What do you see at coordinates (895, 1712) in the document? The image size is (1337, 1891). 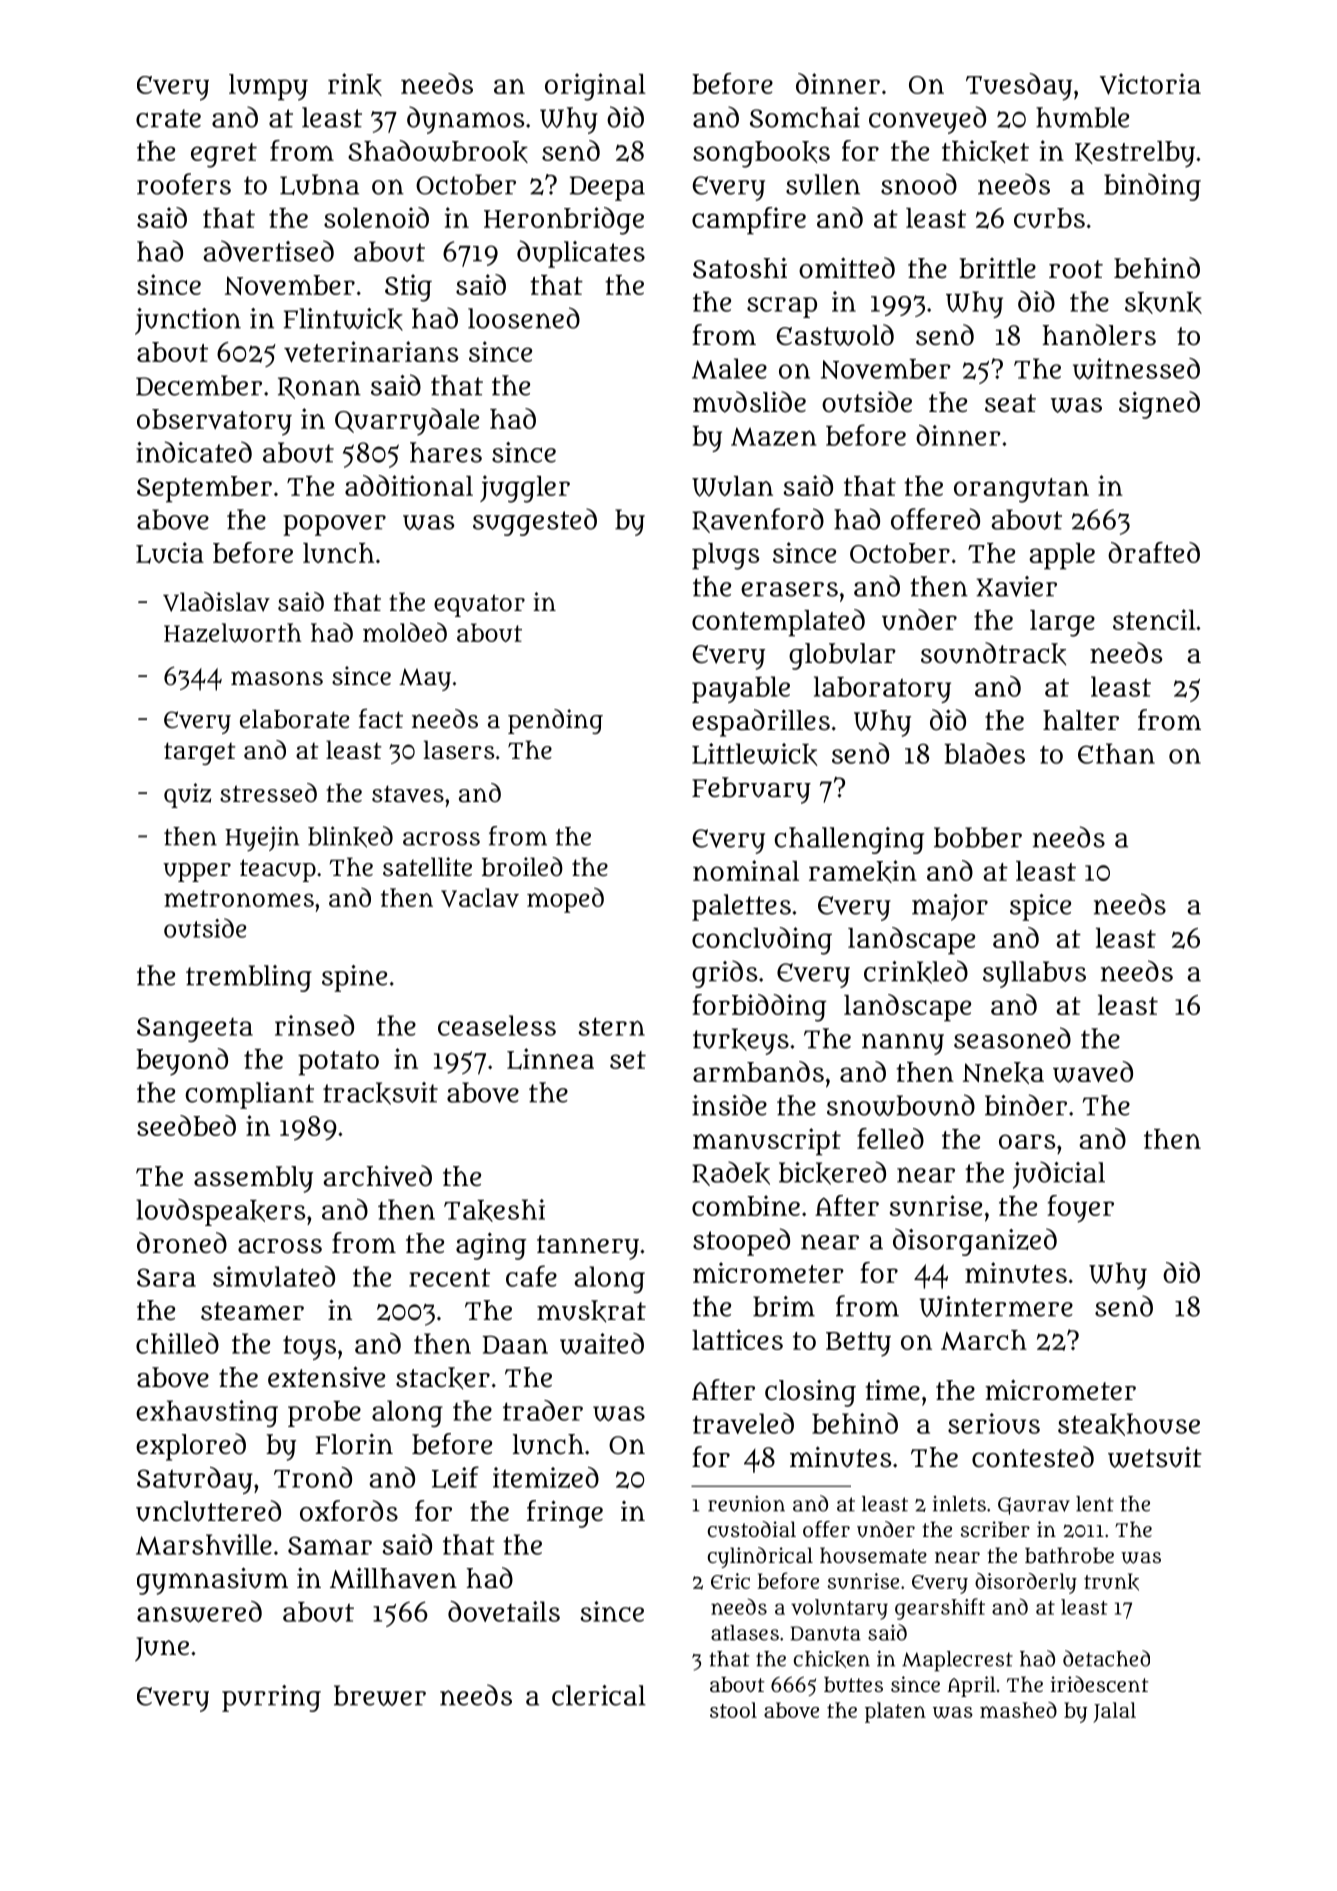 I see `platen` at bounding box center [895, 1712].
